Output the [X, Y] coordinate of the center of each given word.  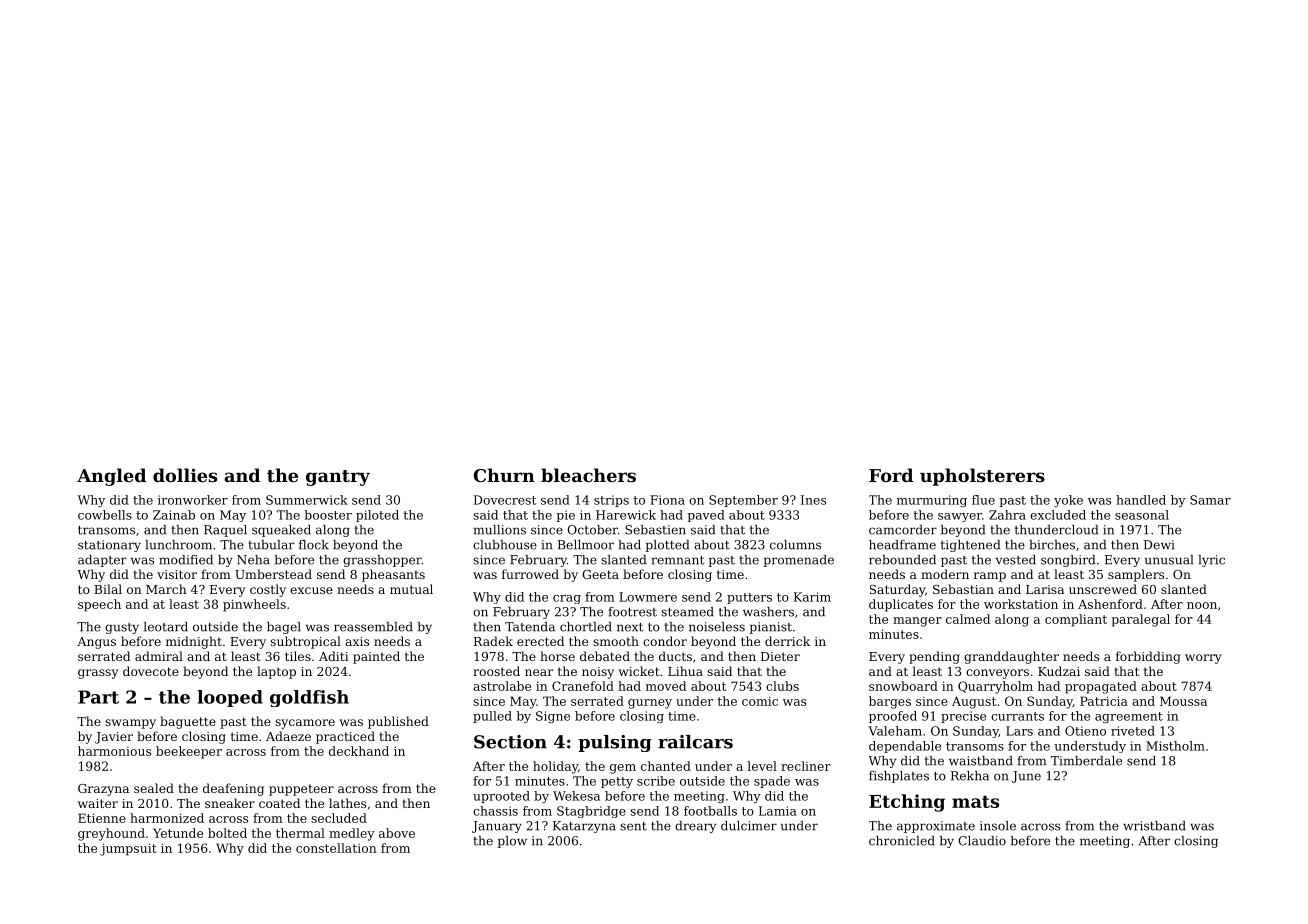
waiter [98, 803]
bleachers [588, 475]
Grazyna [103, 790]
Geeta [600, 574]
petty [617, 782]
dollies [185, 475]
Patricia [1104, 701]
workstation [1021, 604]
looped [230, 698]
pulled [492, 717]
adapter [102, 561]
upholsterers [982, 477]
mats [975, 801]
